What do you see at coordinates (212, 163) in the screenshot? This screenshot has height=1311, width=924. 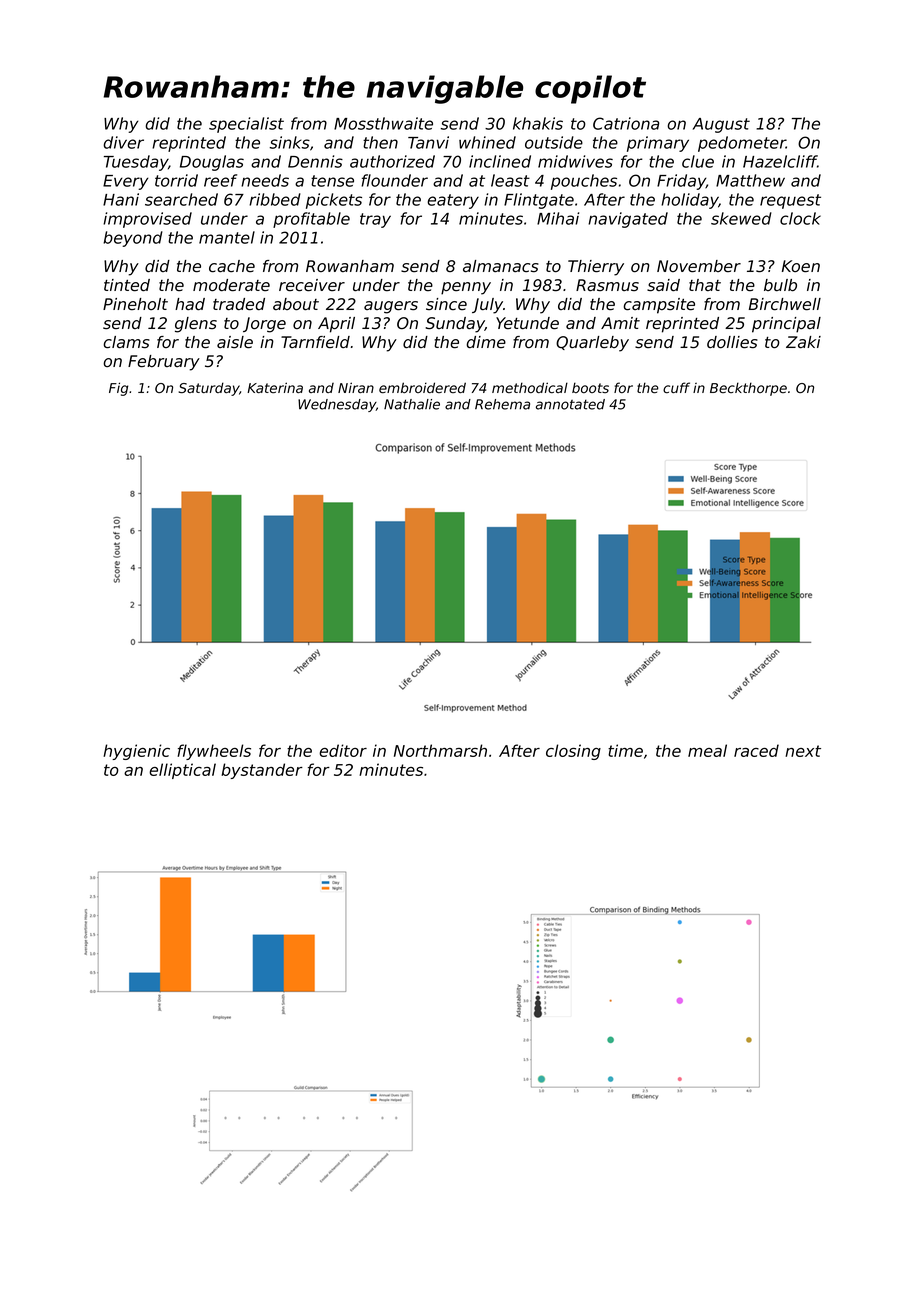 I see `Douglas` at bounding box center [212, 163].
